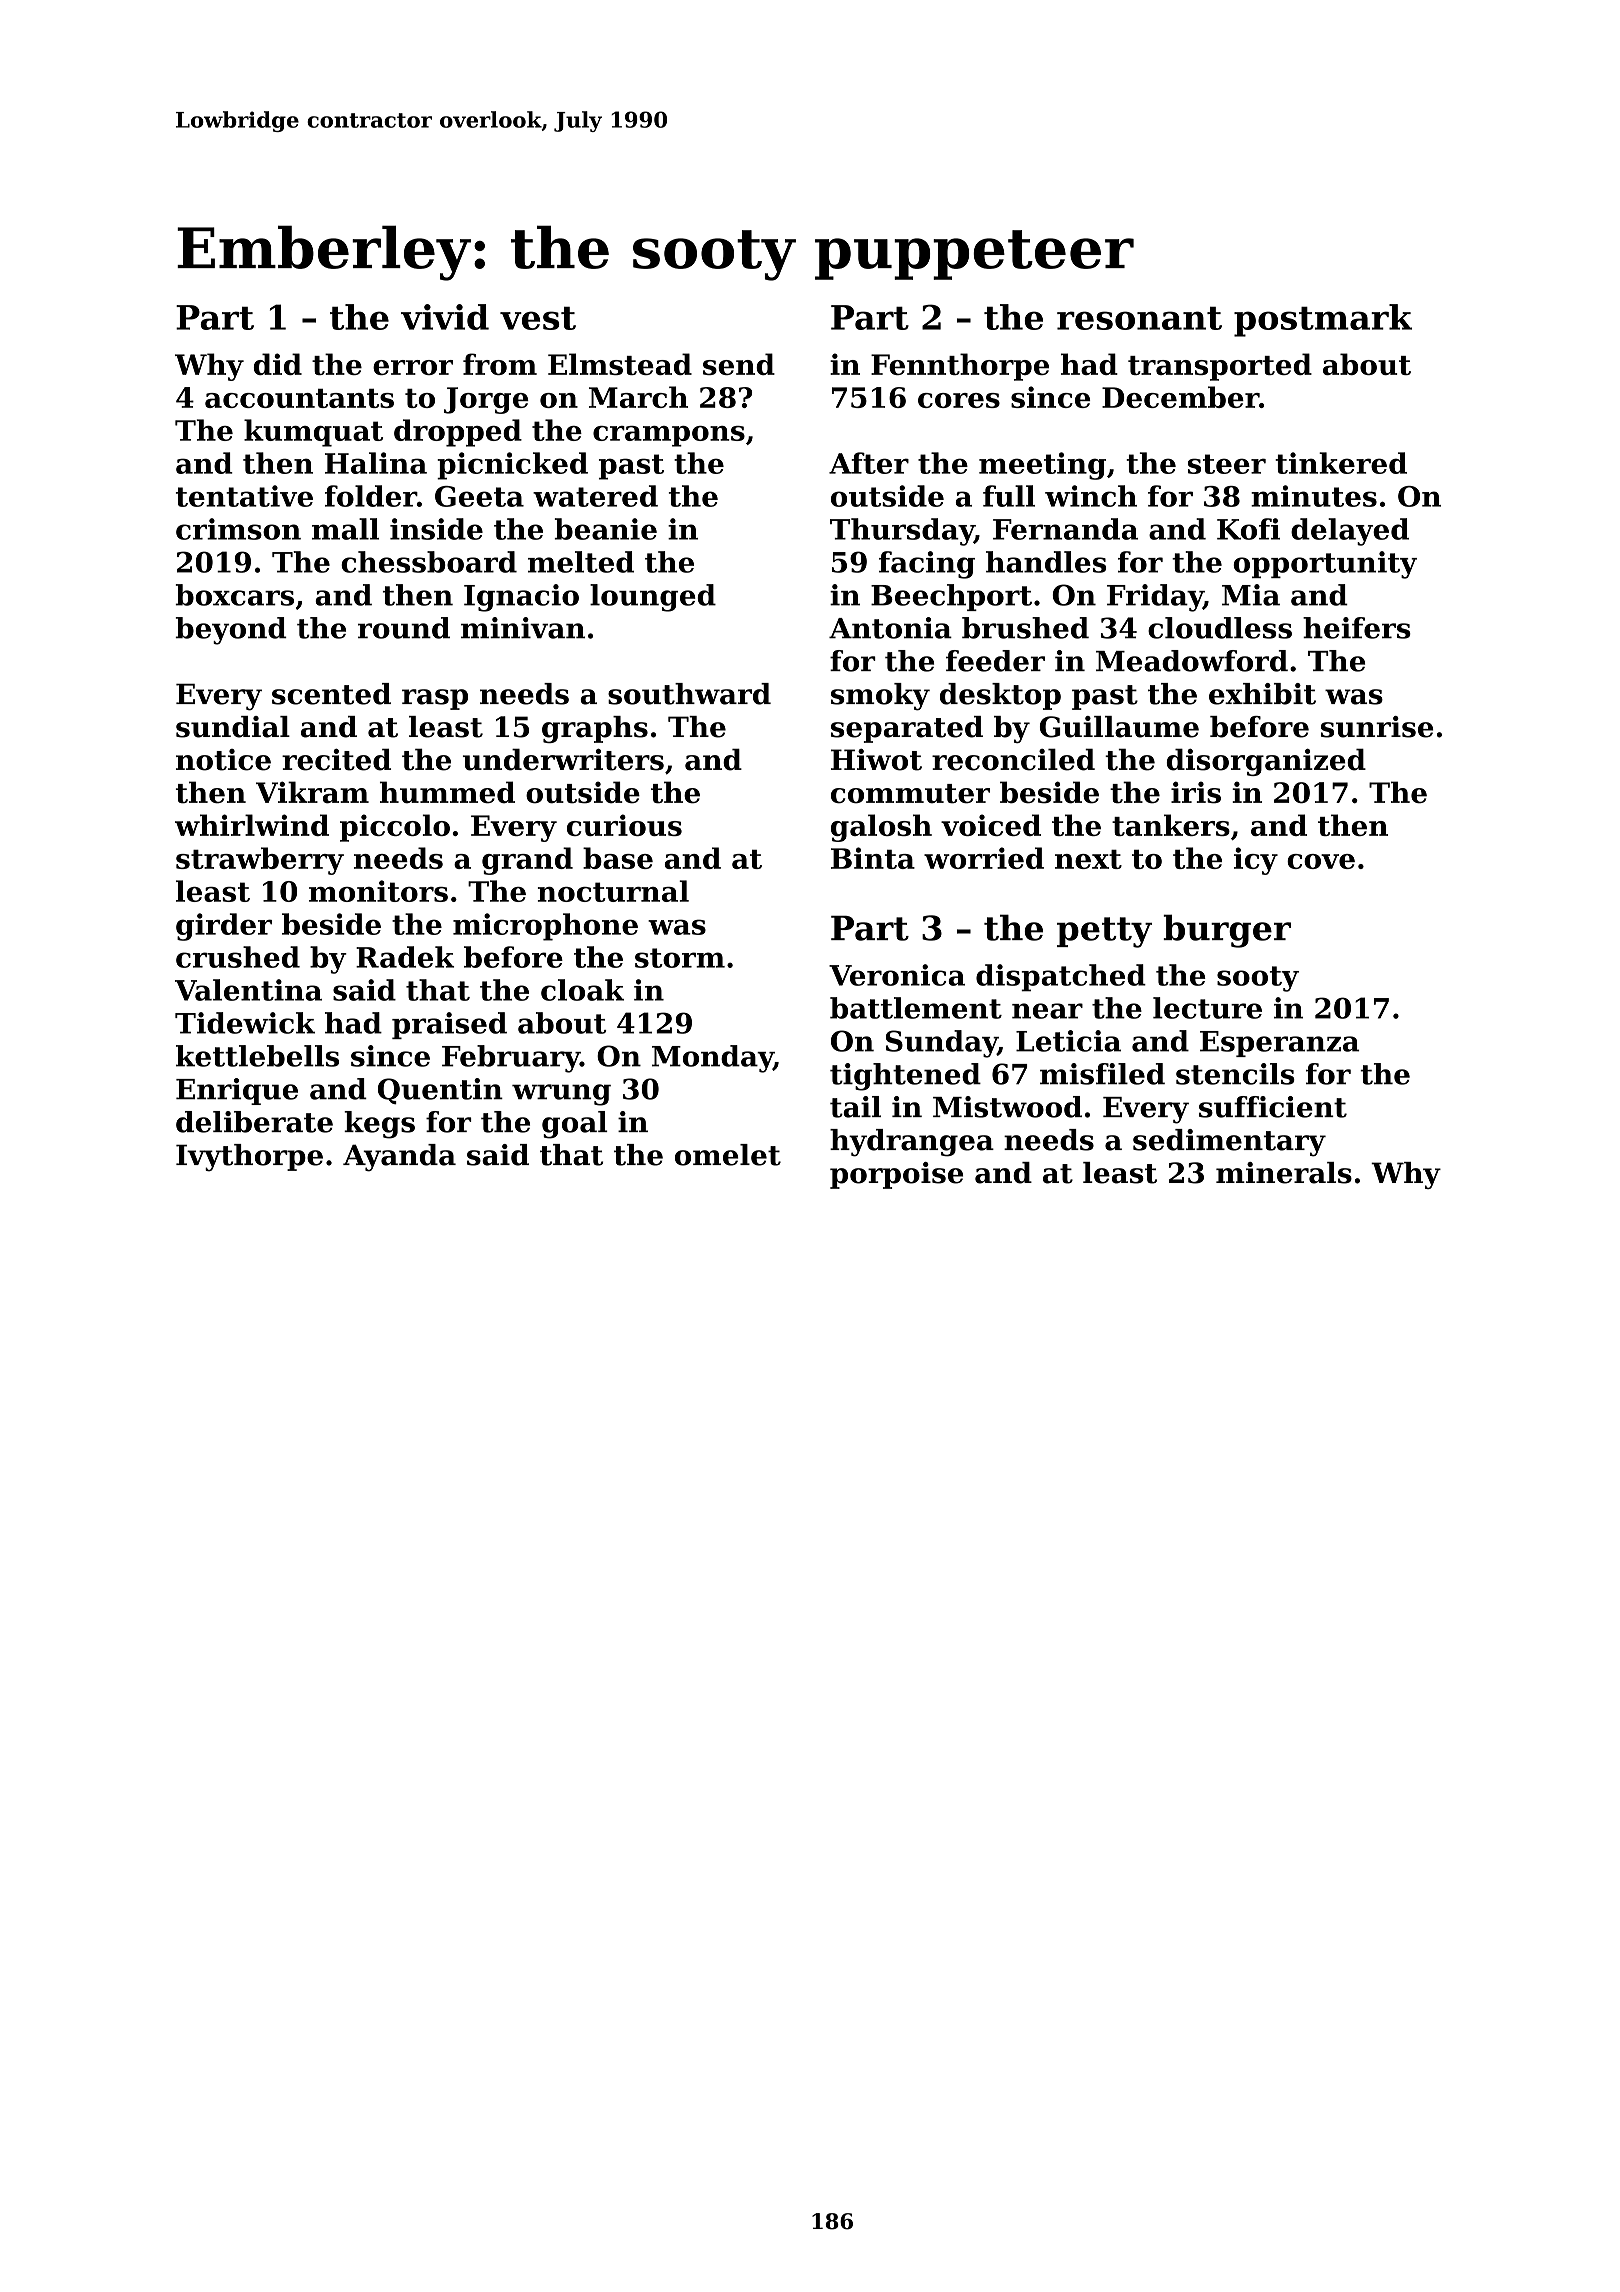  What do you see at coordinates (1220, 367) in the document?
I see `transported` at bounding box center [1220, 367].
